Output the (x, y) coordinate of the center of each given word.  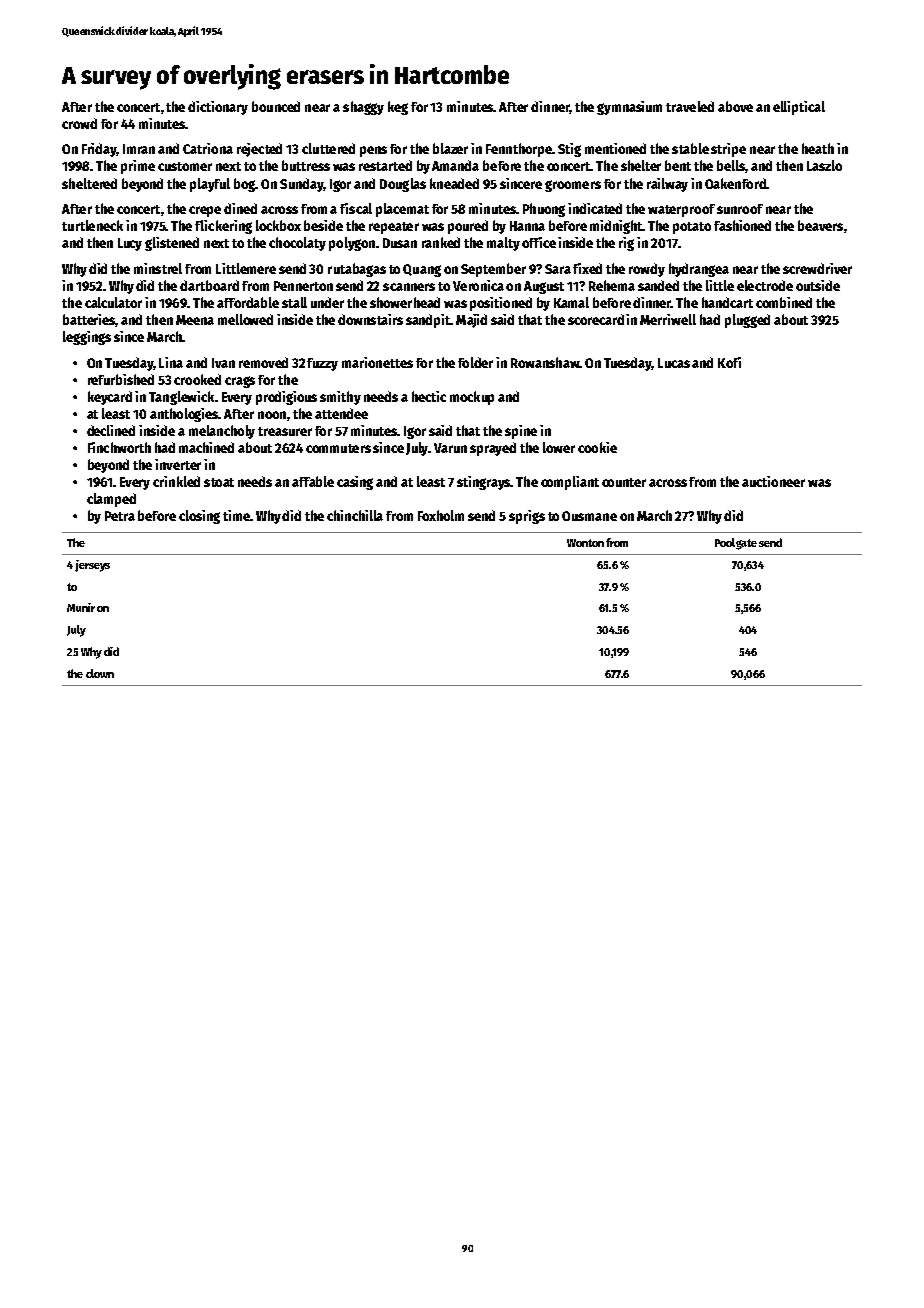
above (735, 106)
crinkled (176, 481)
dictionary (218, 108)
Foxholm (441, 515)
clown (100, 673)
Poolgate (736, 544)
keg (398, 108)
